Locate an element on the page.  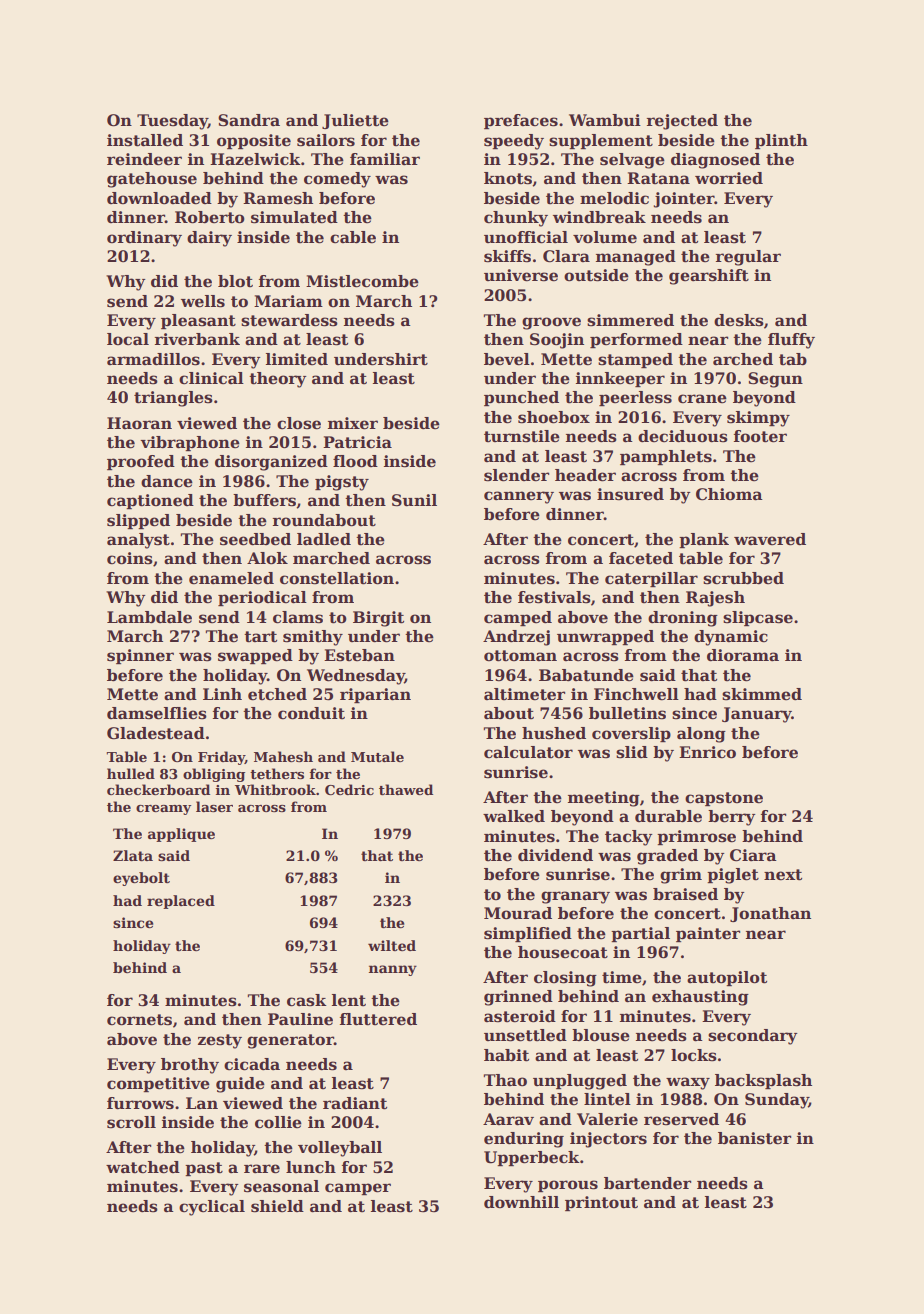
downhill is located at coordinates (521, 1202).
